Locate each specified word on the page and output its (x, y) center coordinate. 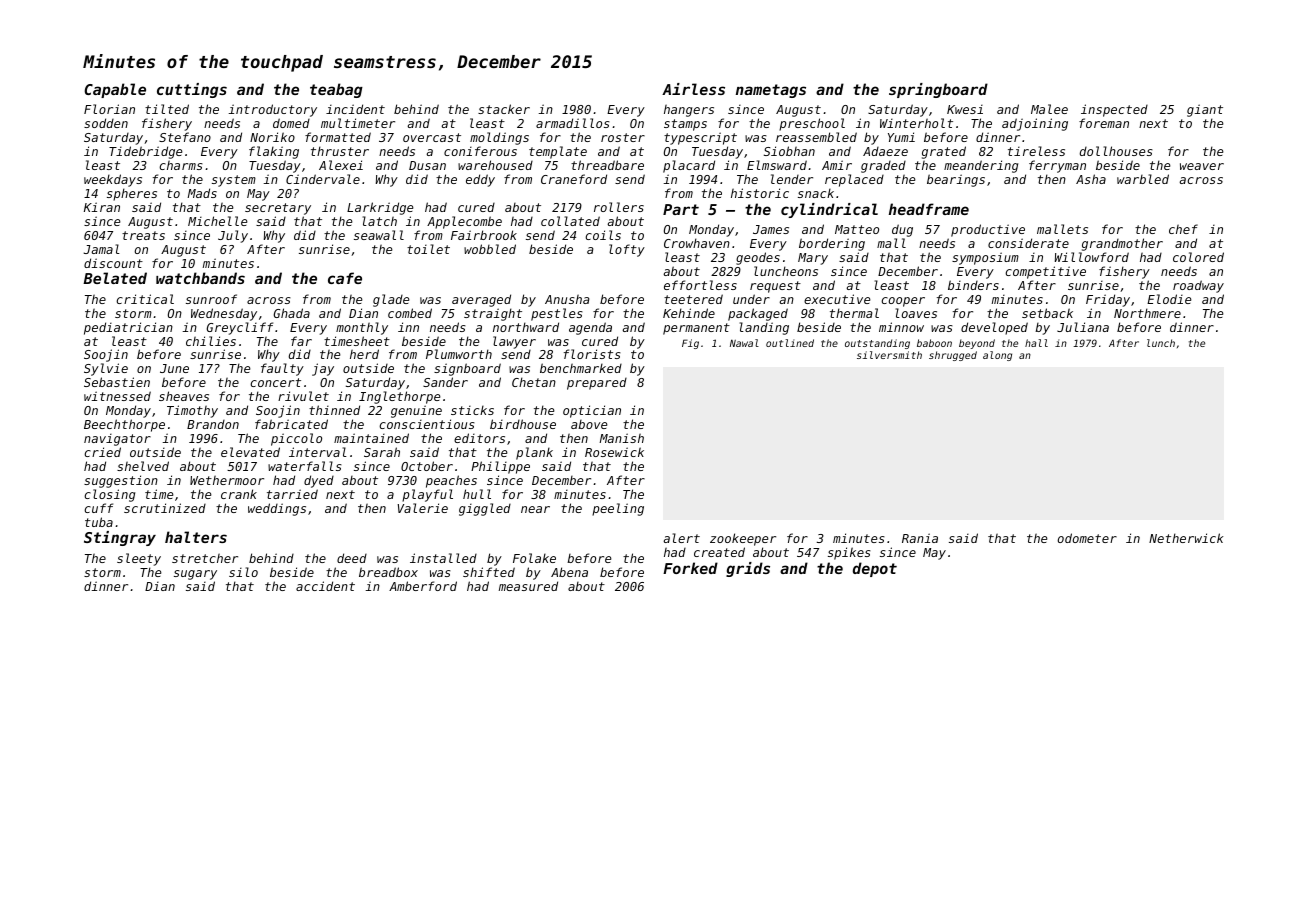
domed (291, 123)
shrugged (953, 356)
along (997, 356)
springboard (938, 90)
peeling (618, 509)
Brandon (213, 424)
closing (109, 495)
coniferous (480, 151)
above (589, 424)
